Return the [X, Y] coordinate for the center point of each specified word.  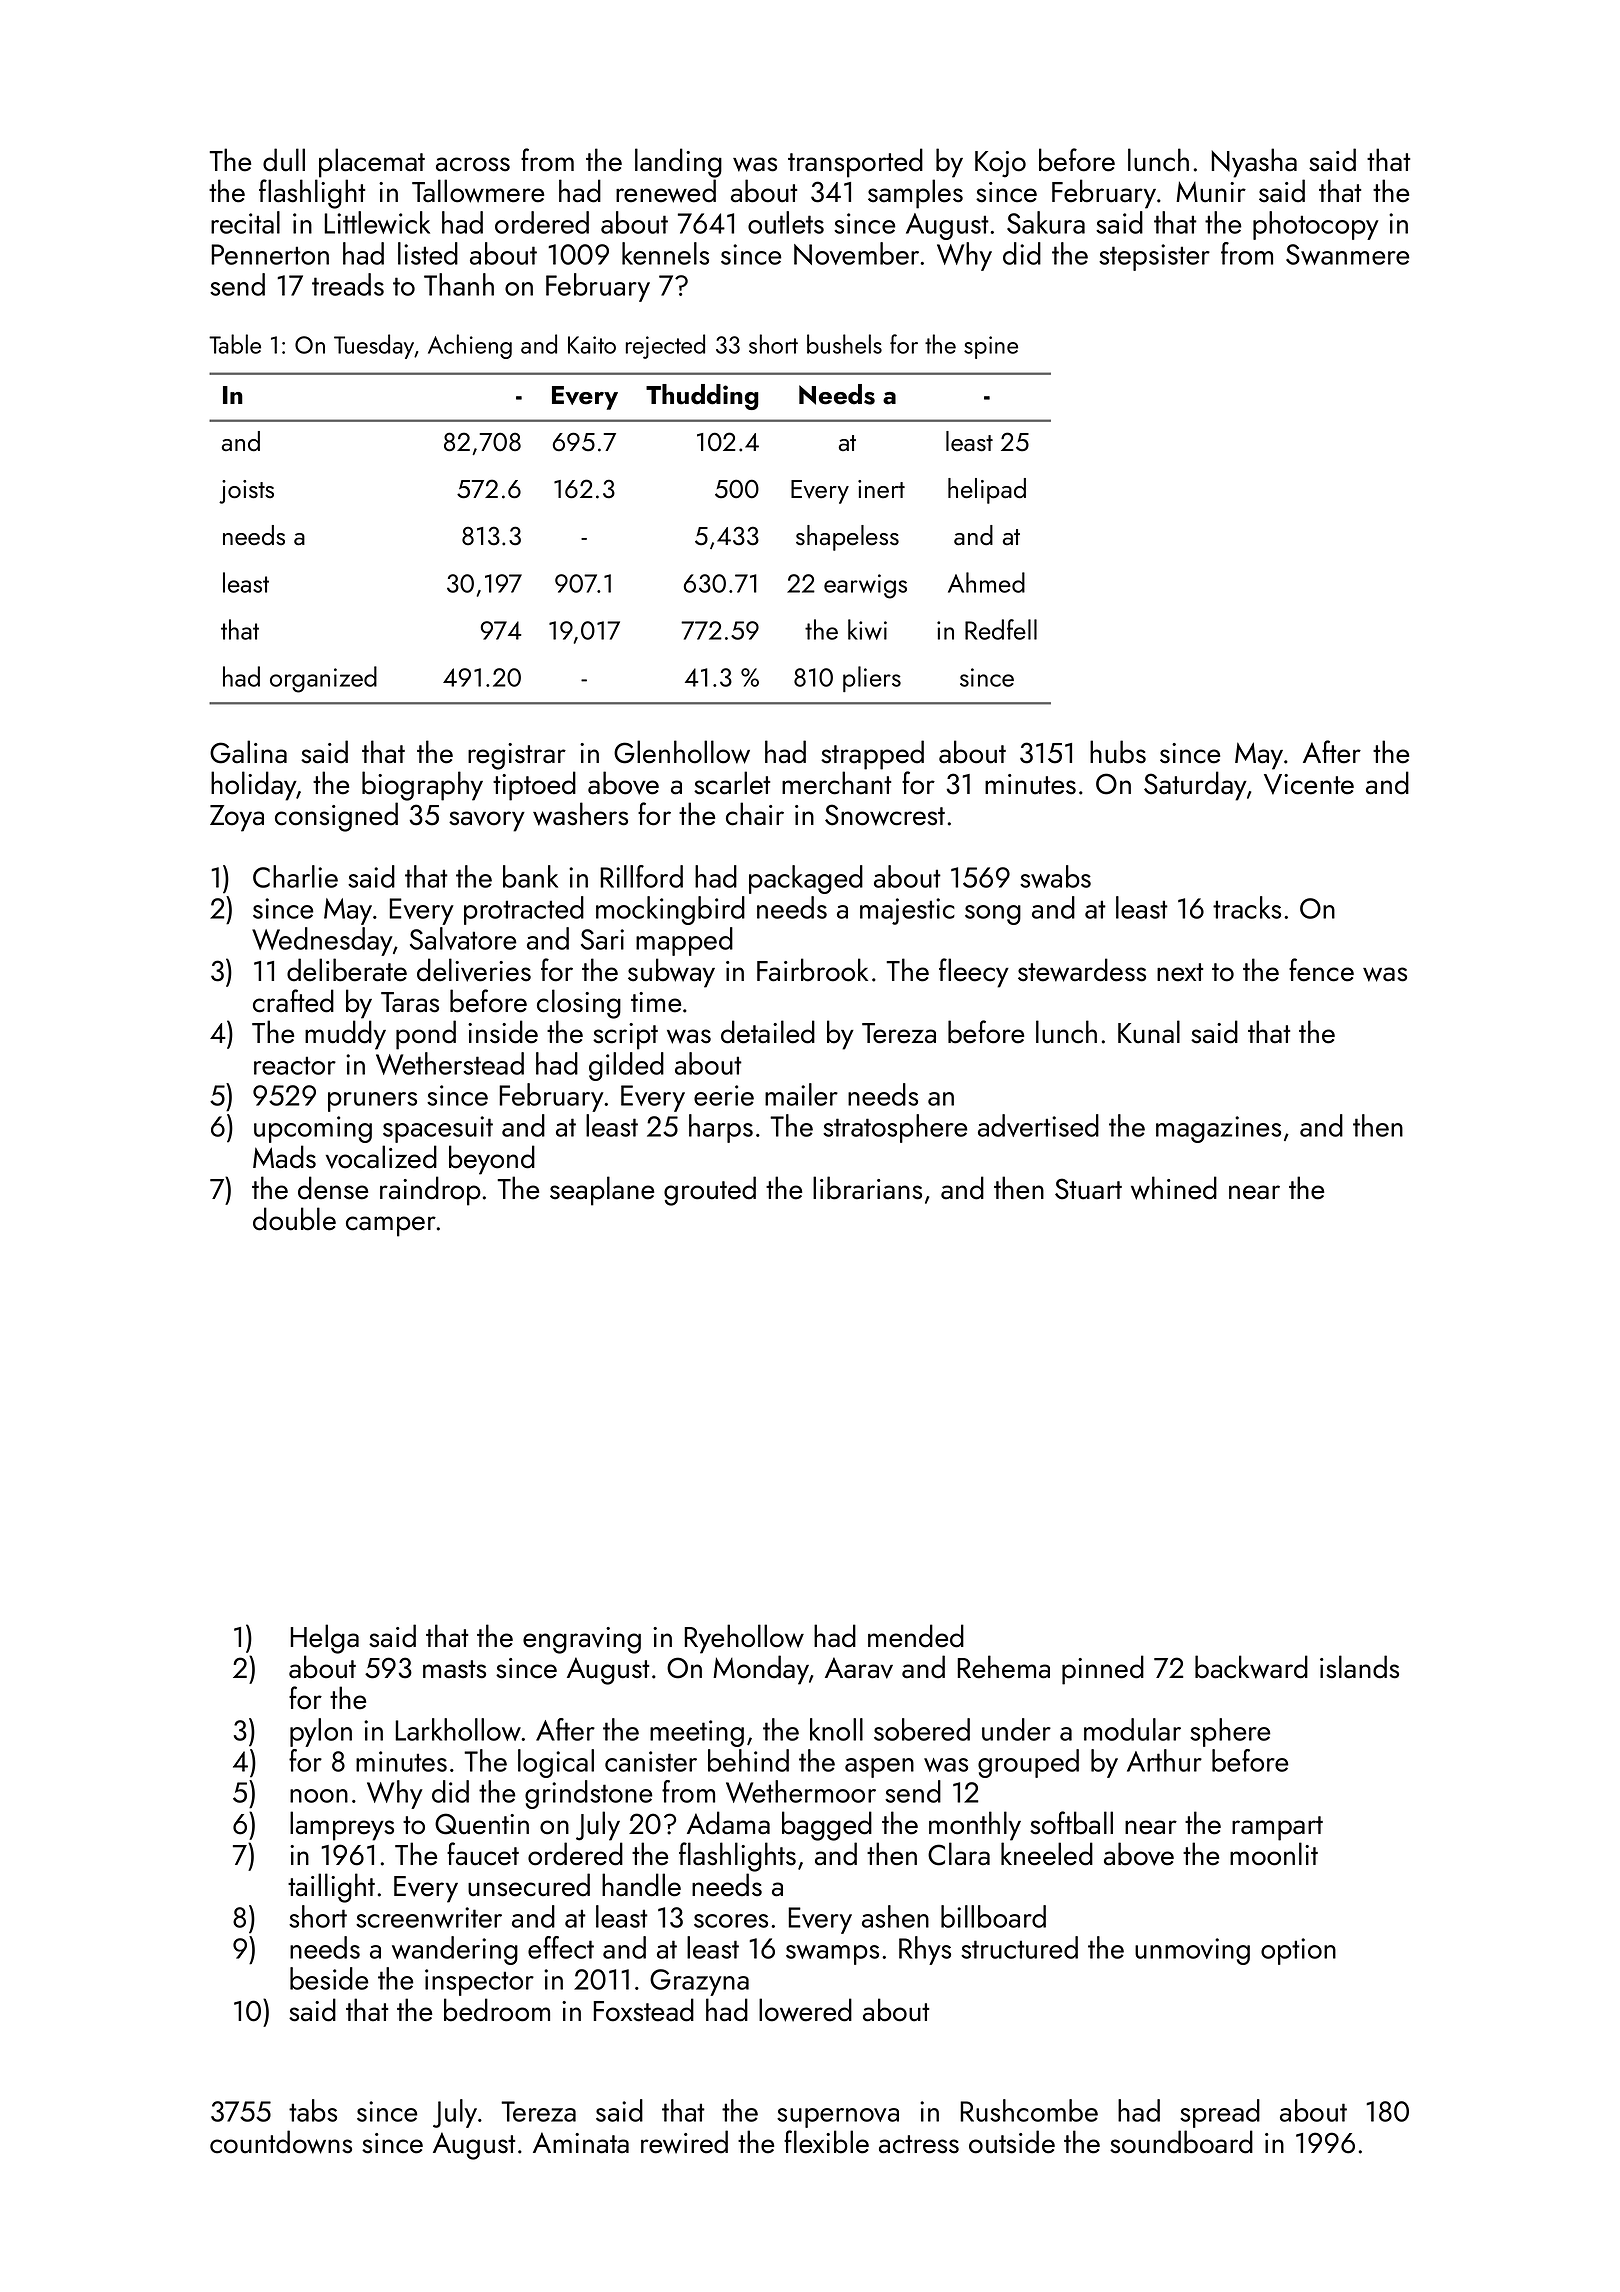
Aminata [581, 2143]
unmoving [1192, 1951]
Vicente [1309, 784]
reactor [295, 1065]
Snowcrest [885, 815]
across [473, 164]
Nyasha [1254, 163]
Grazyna [699, 1982]
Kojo [1000, 164]
